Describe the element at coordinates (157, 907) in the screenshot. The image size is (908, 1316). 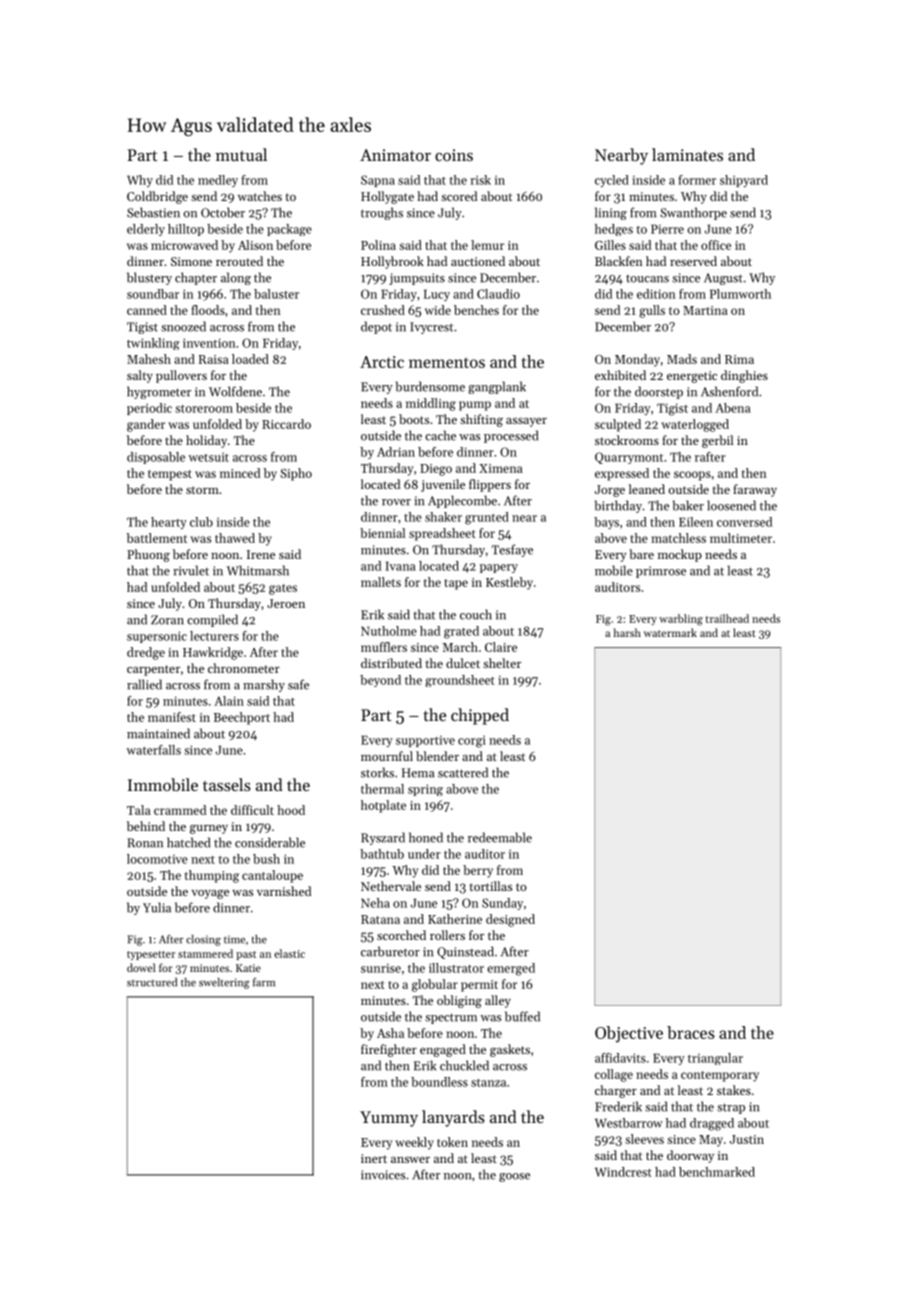
I see `Yulia` at that location.
